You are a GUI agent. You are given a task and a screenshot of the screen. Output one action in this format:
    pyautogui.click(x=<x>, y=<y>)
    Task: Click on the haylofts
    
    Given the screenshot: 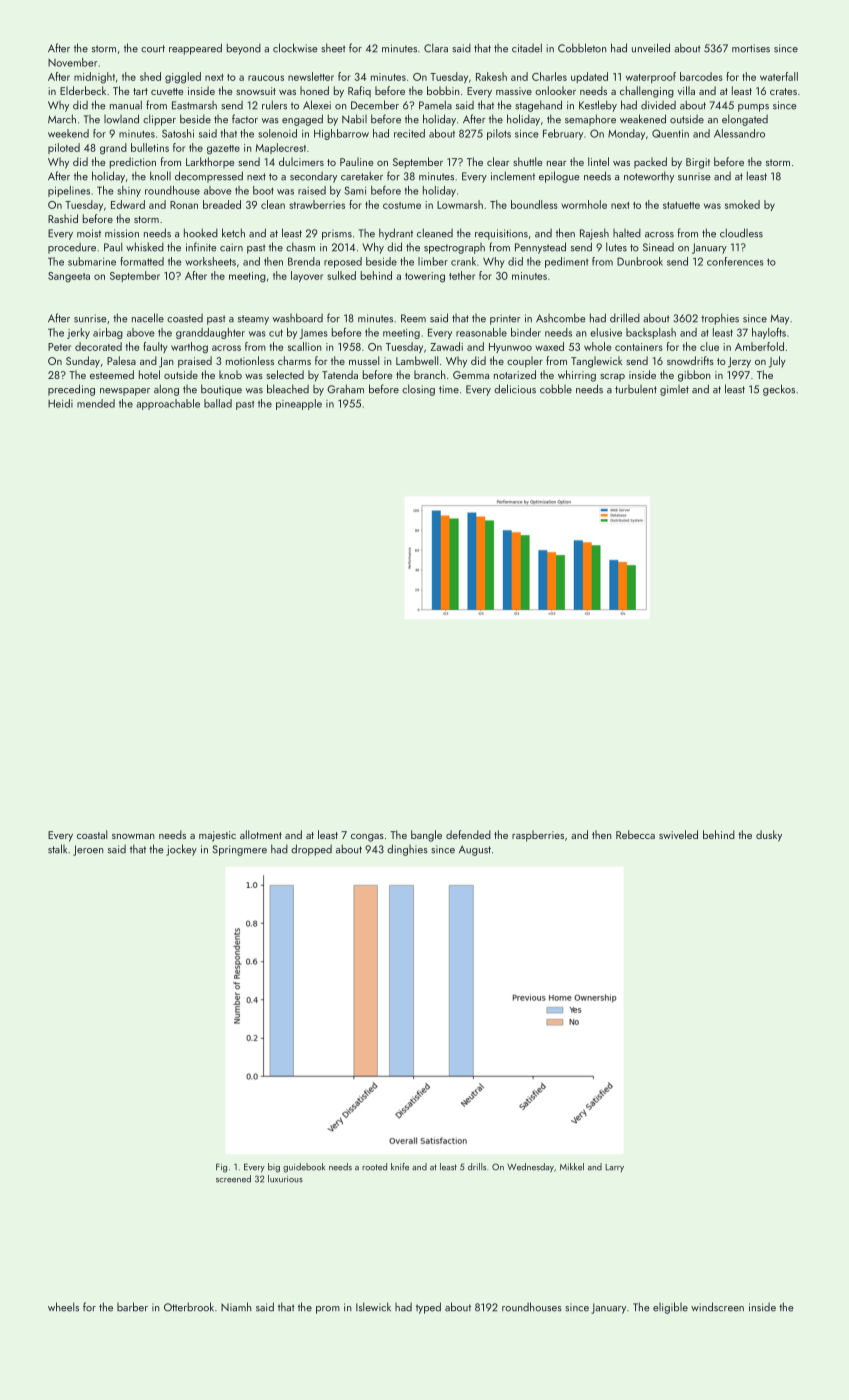 What is the action you would take?
    pyautogui.click(x=769, y=333)
